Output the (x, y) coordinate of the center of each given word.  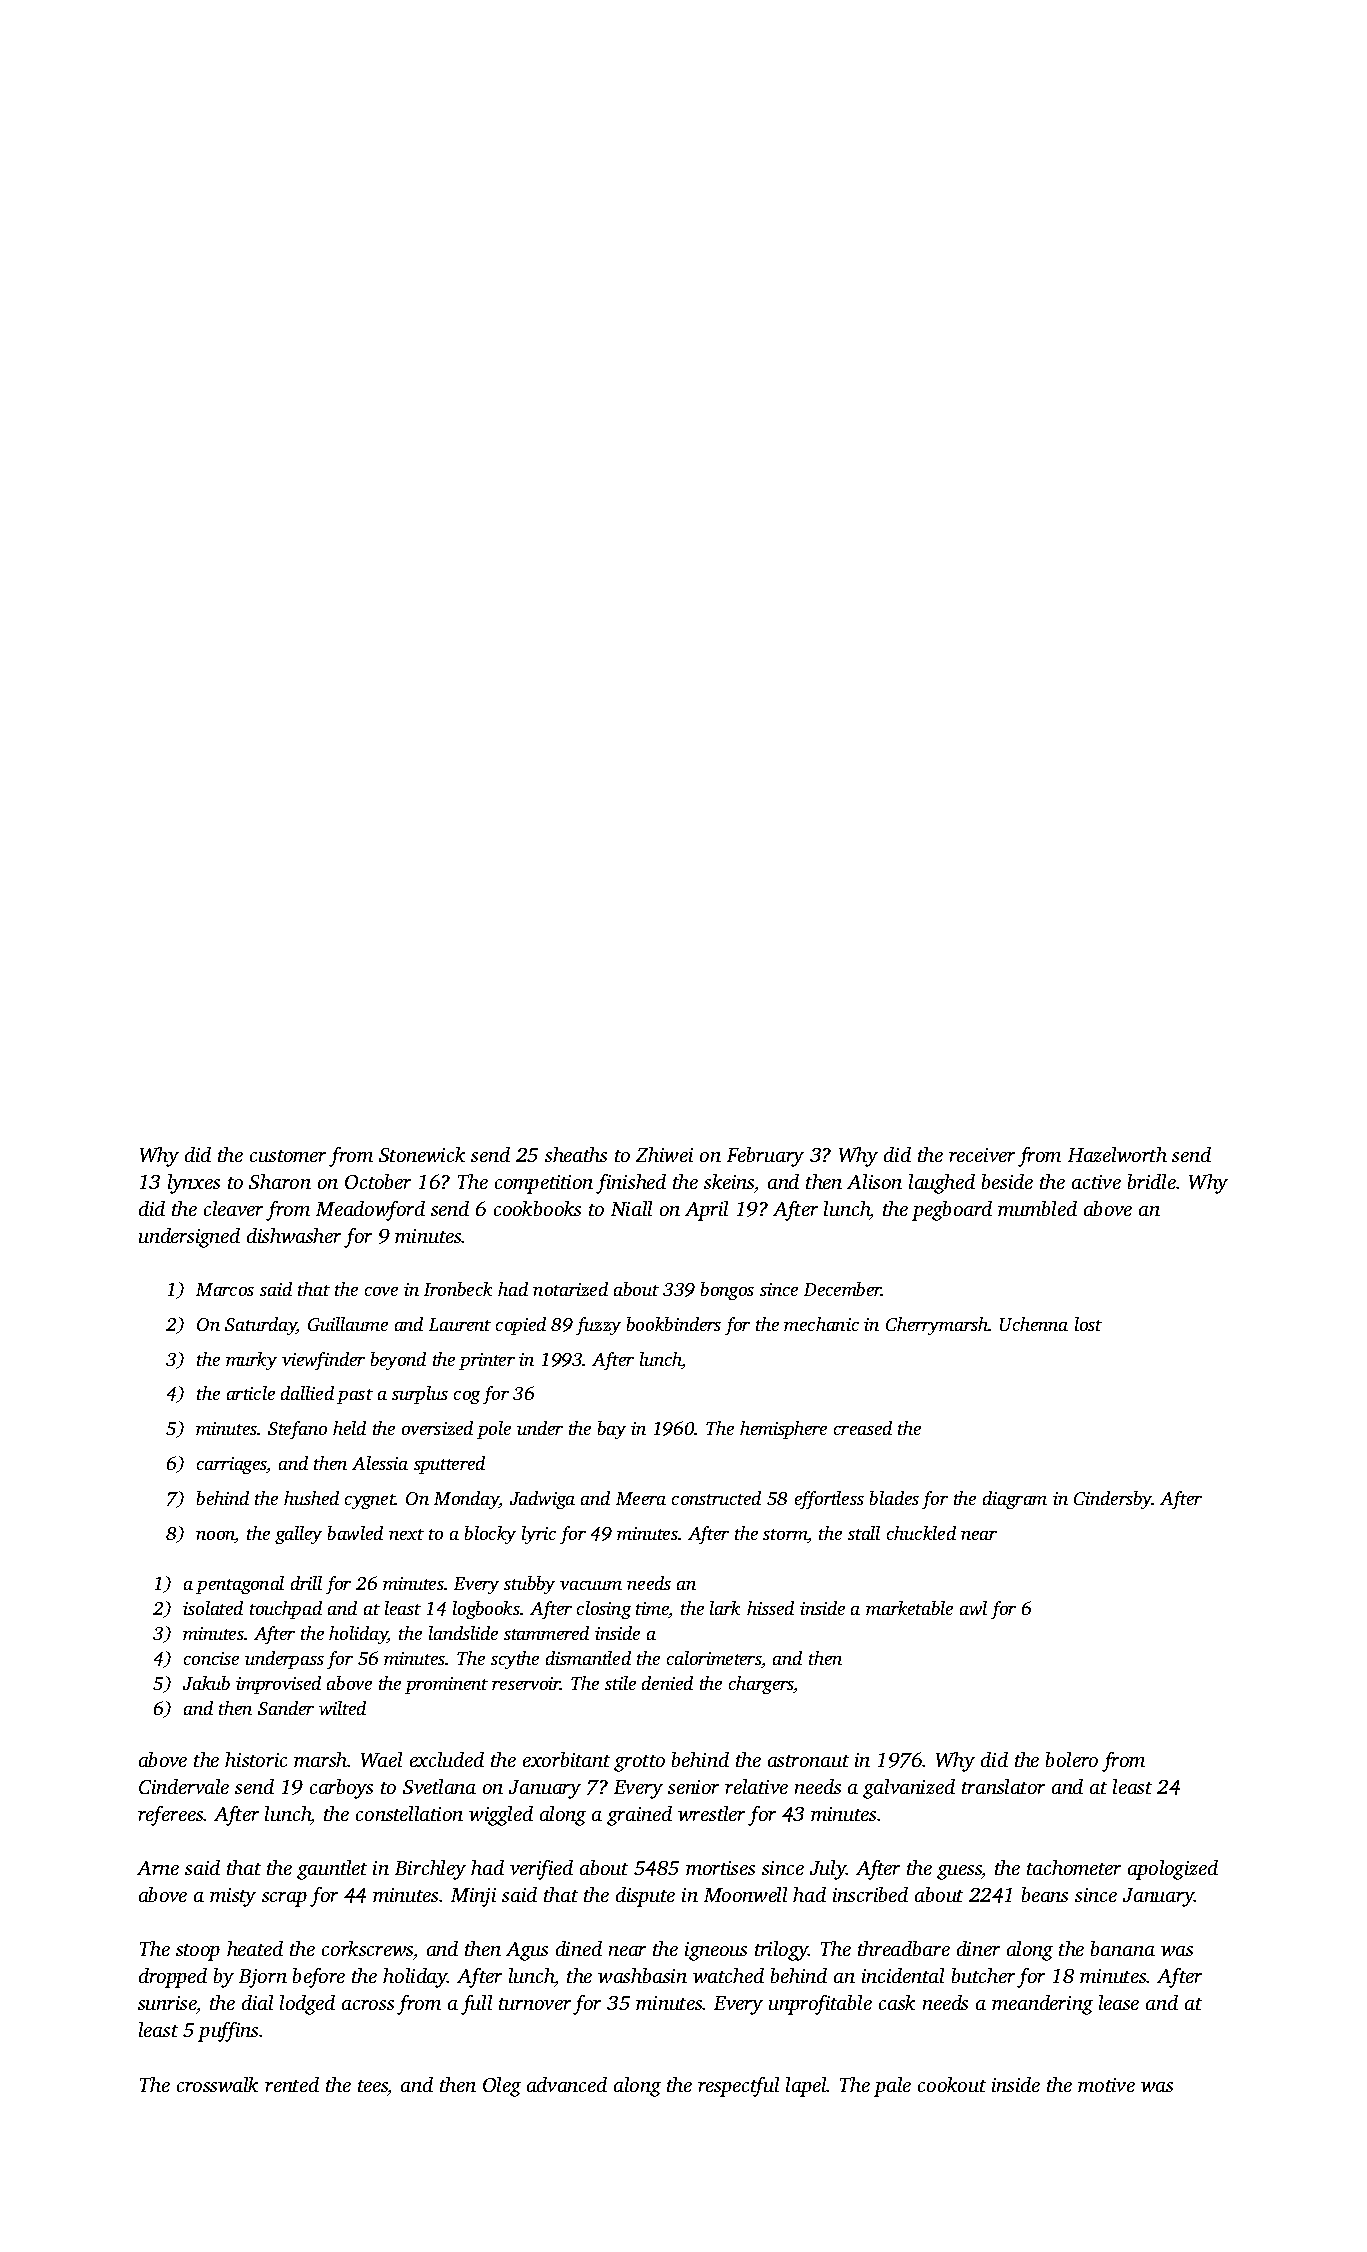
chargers (761, 1685)
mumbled (1037, 1208)
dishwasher (294, 1235)
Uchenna (1034, 1324)
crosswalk (217, 2084)
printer (487, 1361)
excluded (447, 1759)
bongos (727, 1291)
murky (251, 1361)
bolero (1072, 1759)
